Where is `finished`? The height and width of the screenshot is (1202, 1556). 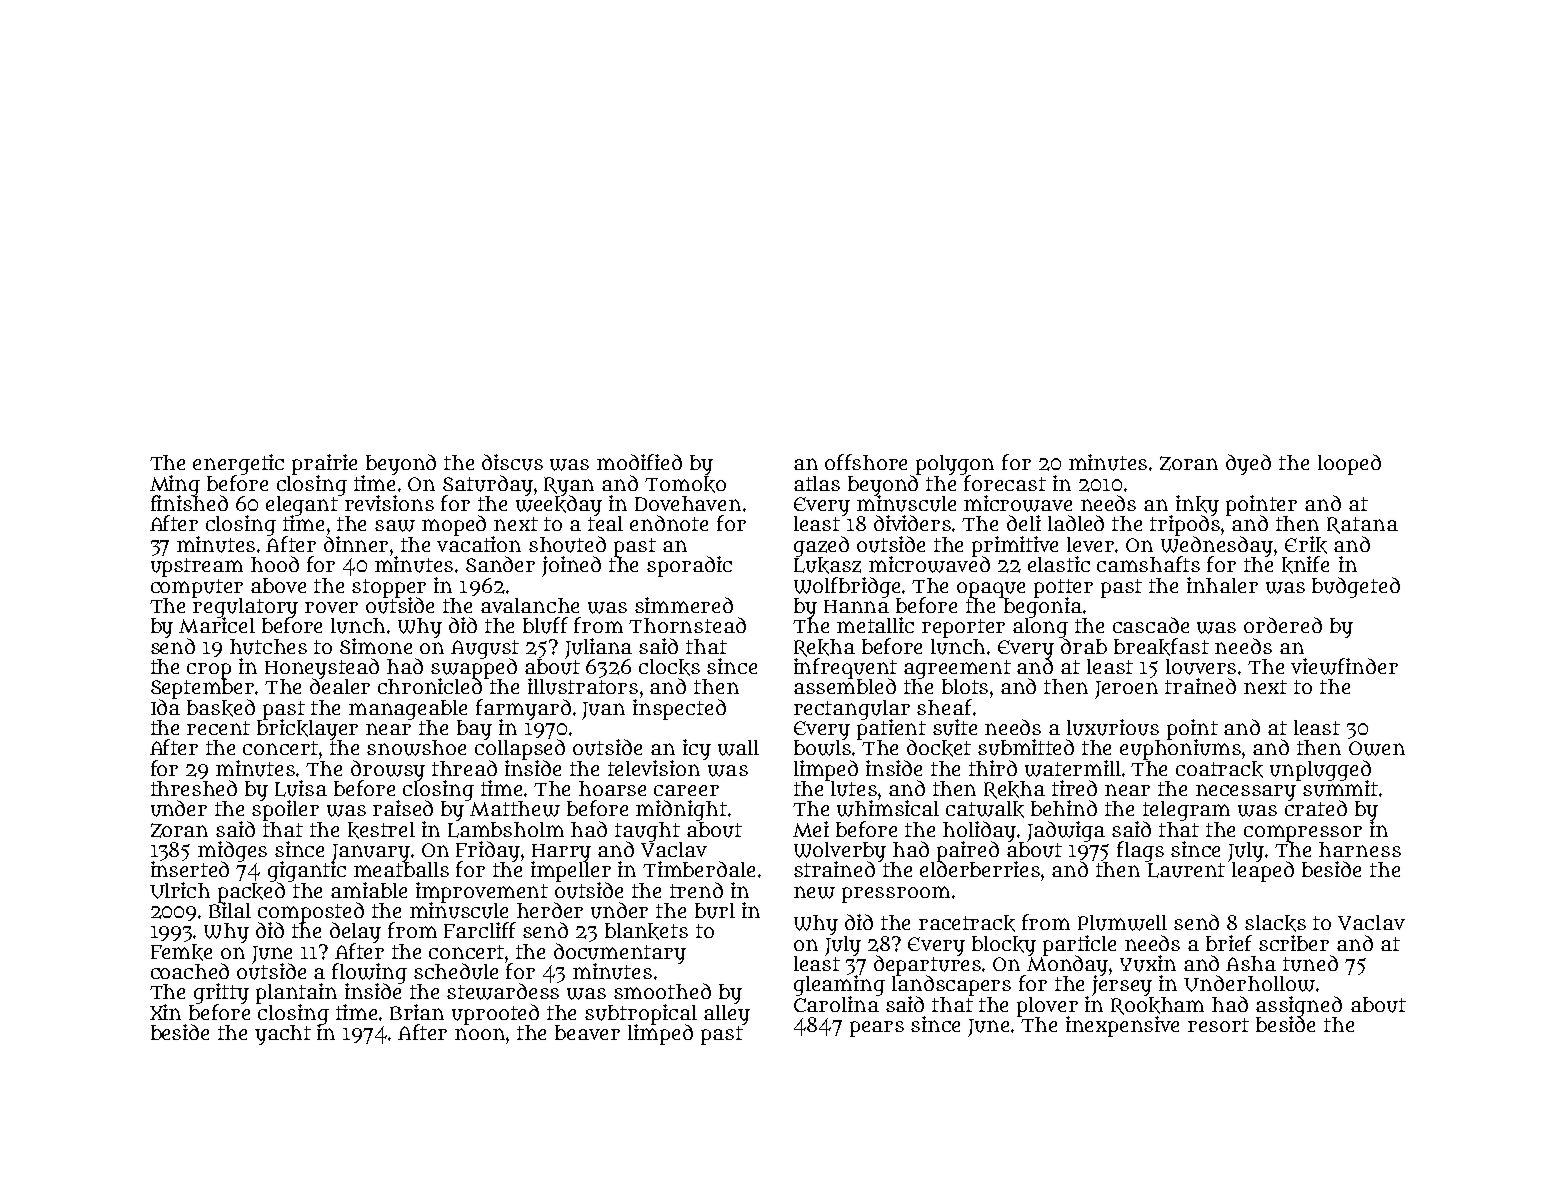 finished is located at coordinates (189, 503).
